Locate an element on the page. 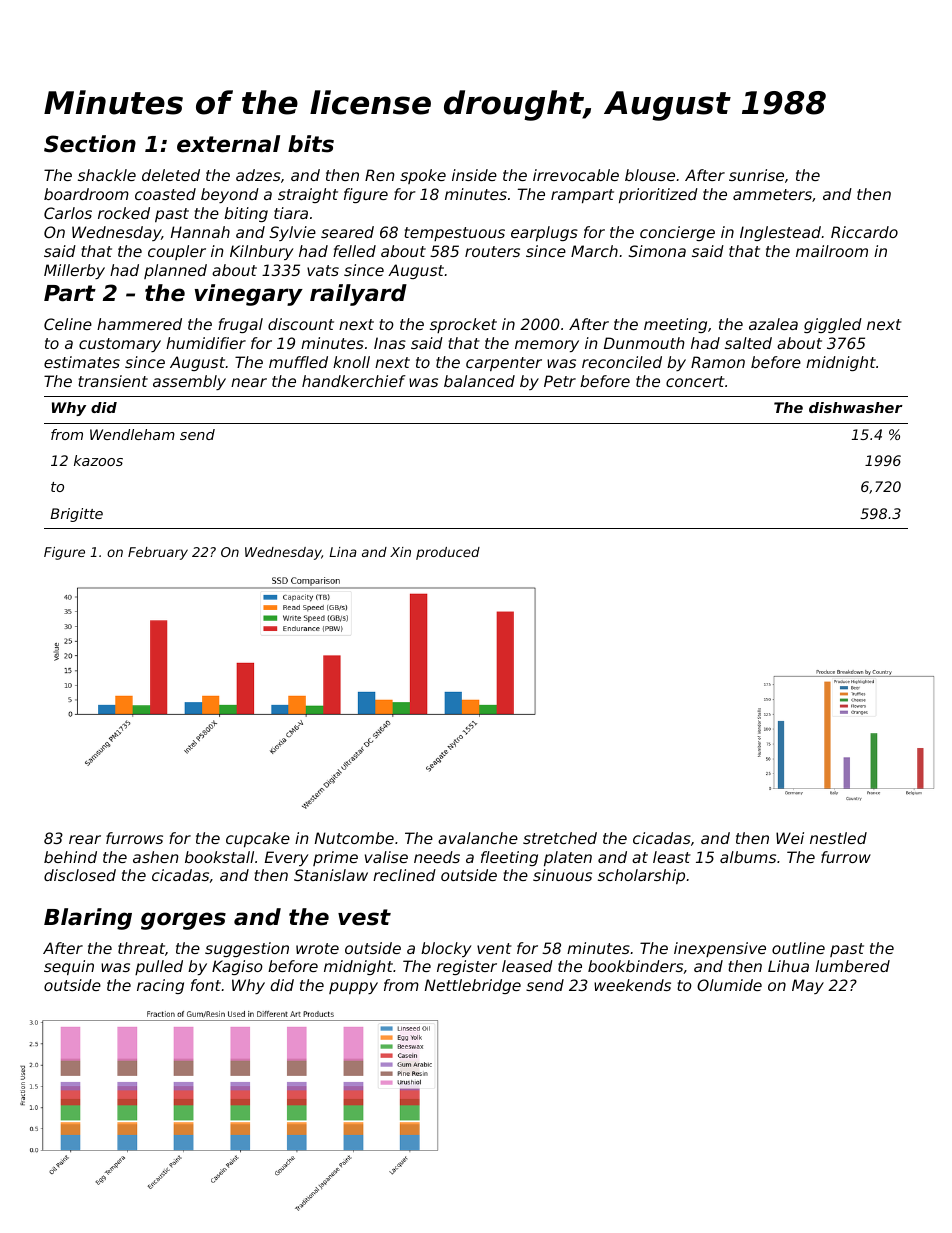 The height and width of the page is (1233, 952). sunrise is located at coordinates (756, 175).
